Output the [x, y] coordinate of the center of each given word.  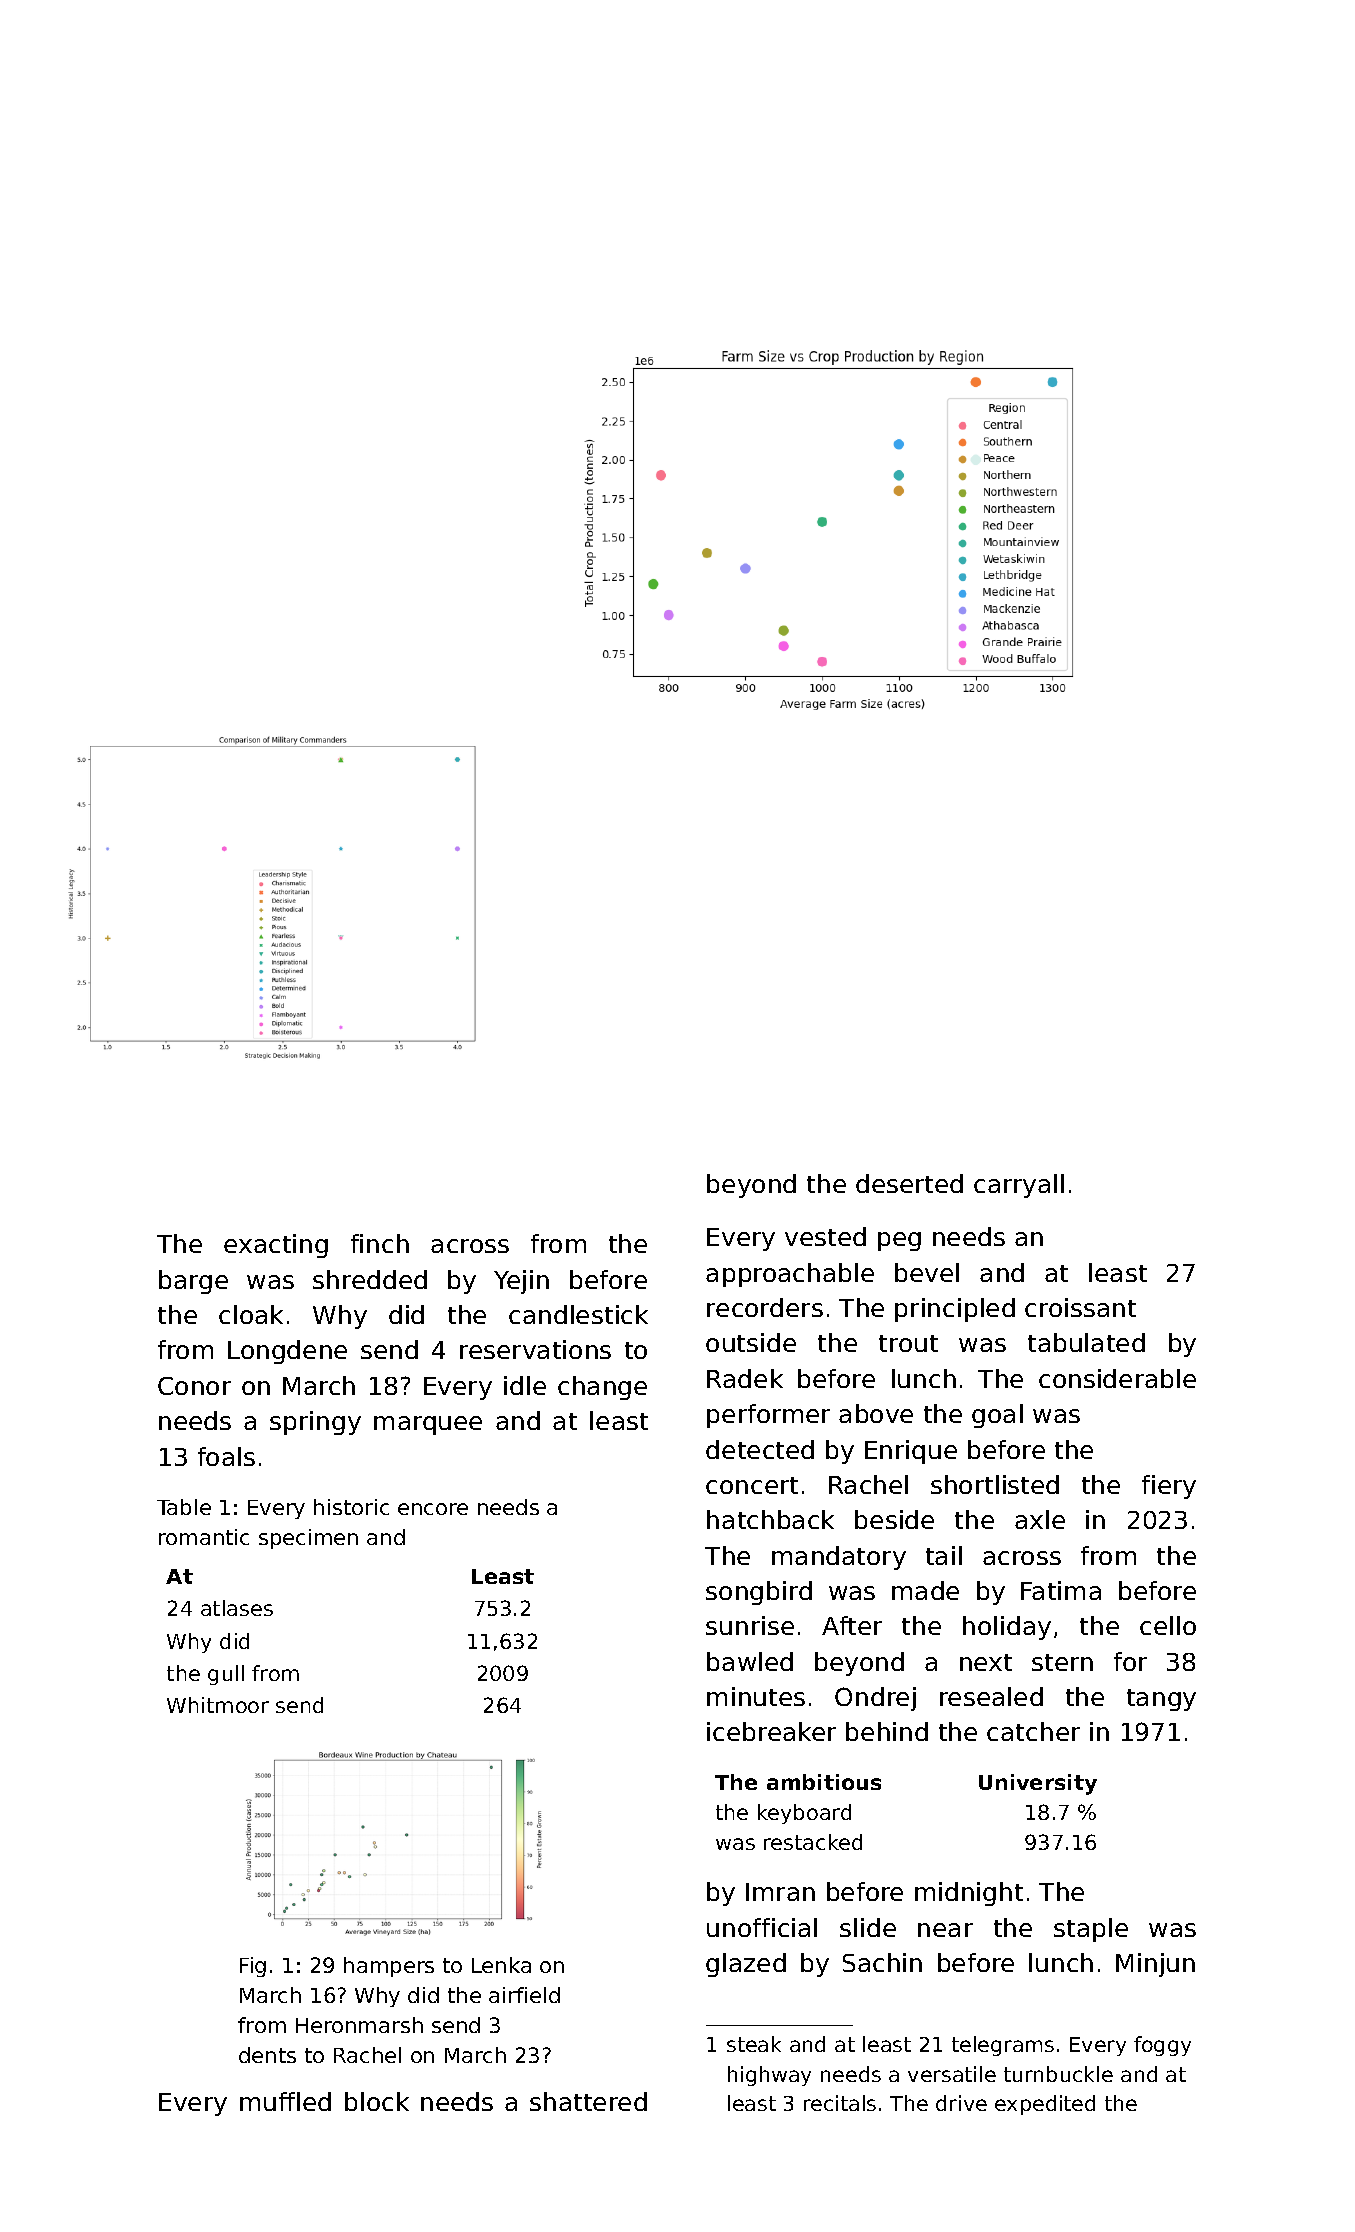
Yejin [521, 1282]
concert [752, 1485]
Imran [780, 1892]
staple [1091, 1930]
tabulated [1086, 1342]
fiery [1169, 1487]
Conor [194, 1386]
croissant [1080, 1307]
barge [193, 1282]
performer [768, 1416]
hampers [389, 1967]
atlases [237, 1608]
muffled [285, 2101]
